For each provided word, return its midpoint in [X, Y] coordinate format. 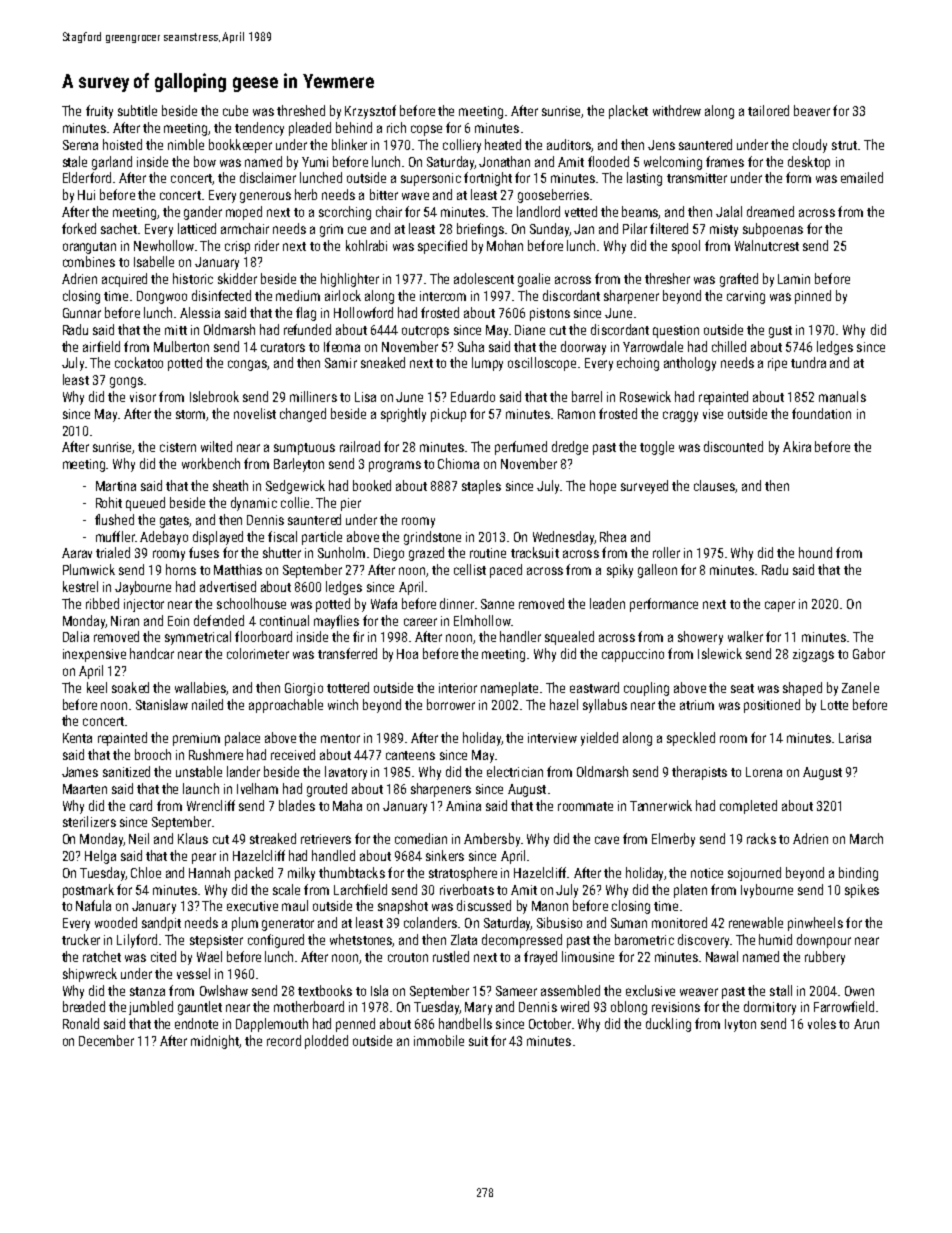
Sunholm [341, 552]
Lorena [764, 772]
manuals [842, 396]
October [550, 1023]
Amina [463, 806]
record [284, 1040]
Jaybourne [143, 588]
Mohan [505, 245]
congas [248, 365]
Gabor [869, 653]
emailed [862, 177]
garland [112, 163]
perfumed [521, 448]
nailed [207, 704]
